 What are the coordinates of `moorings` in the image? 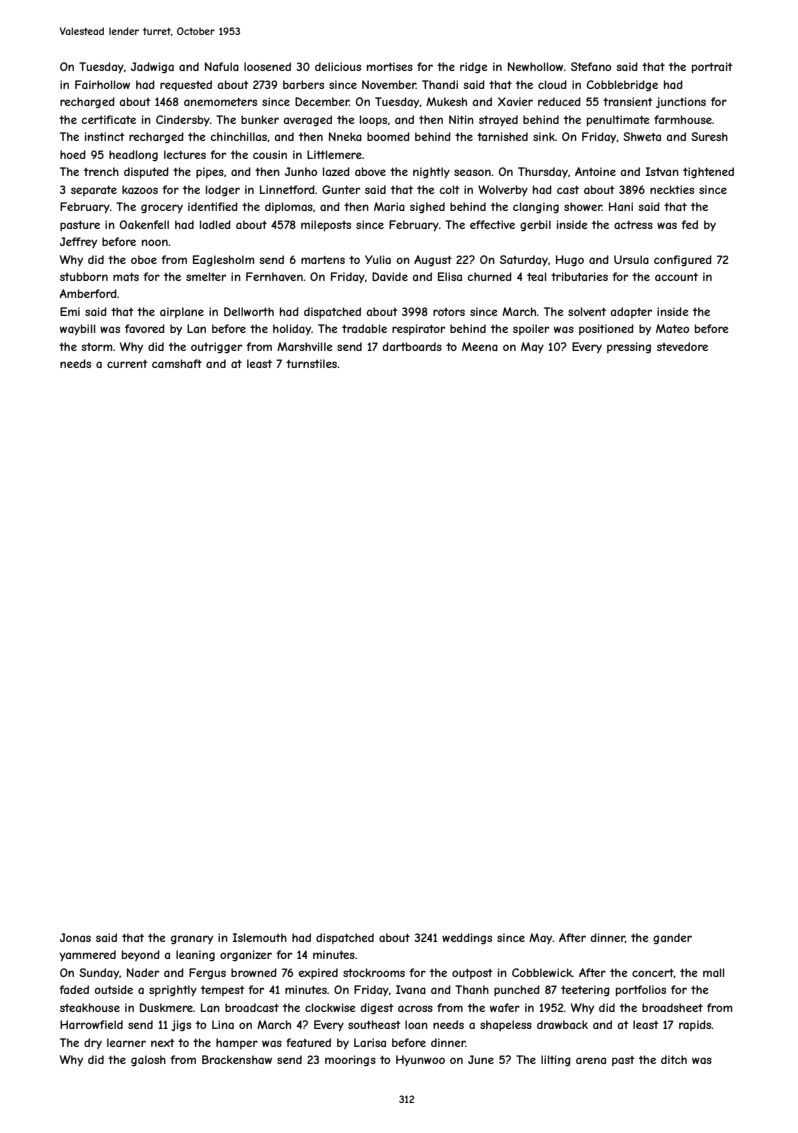 It's located at (350, 1060).
